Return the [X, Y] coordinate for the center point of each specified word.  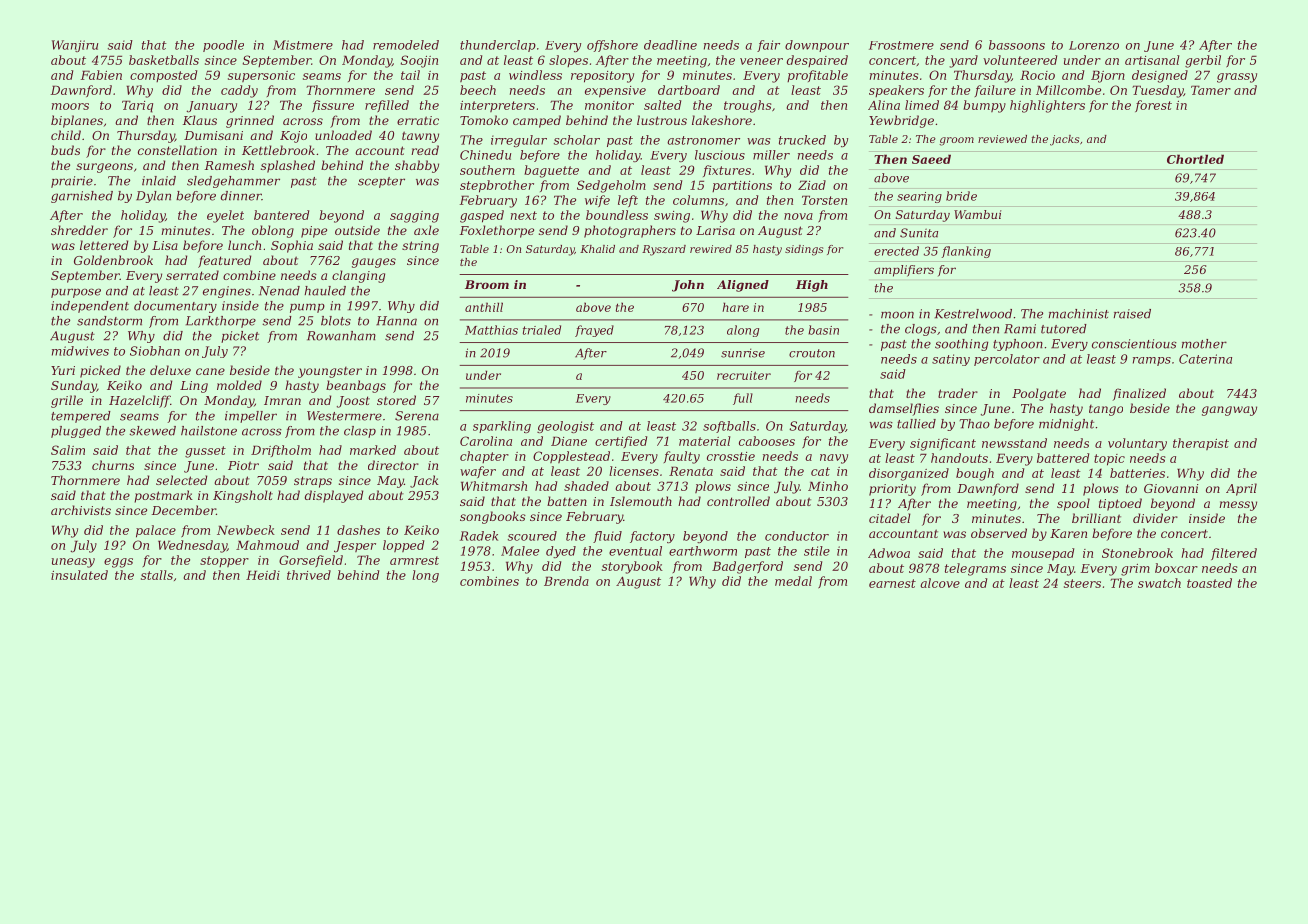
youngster [330, 372]
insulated [79, 575]
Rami [1020, 329]
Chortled [1195, 159]
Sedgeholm [611, 186]
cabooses [767, 441]
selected [182, 480]
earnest [892, 583]
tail [410, 75]
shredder [79, 230]
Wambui [977, 214]
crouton [812, 353]
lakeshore [722, 120]
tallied [916, 424]
